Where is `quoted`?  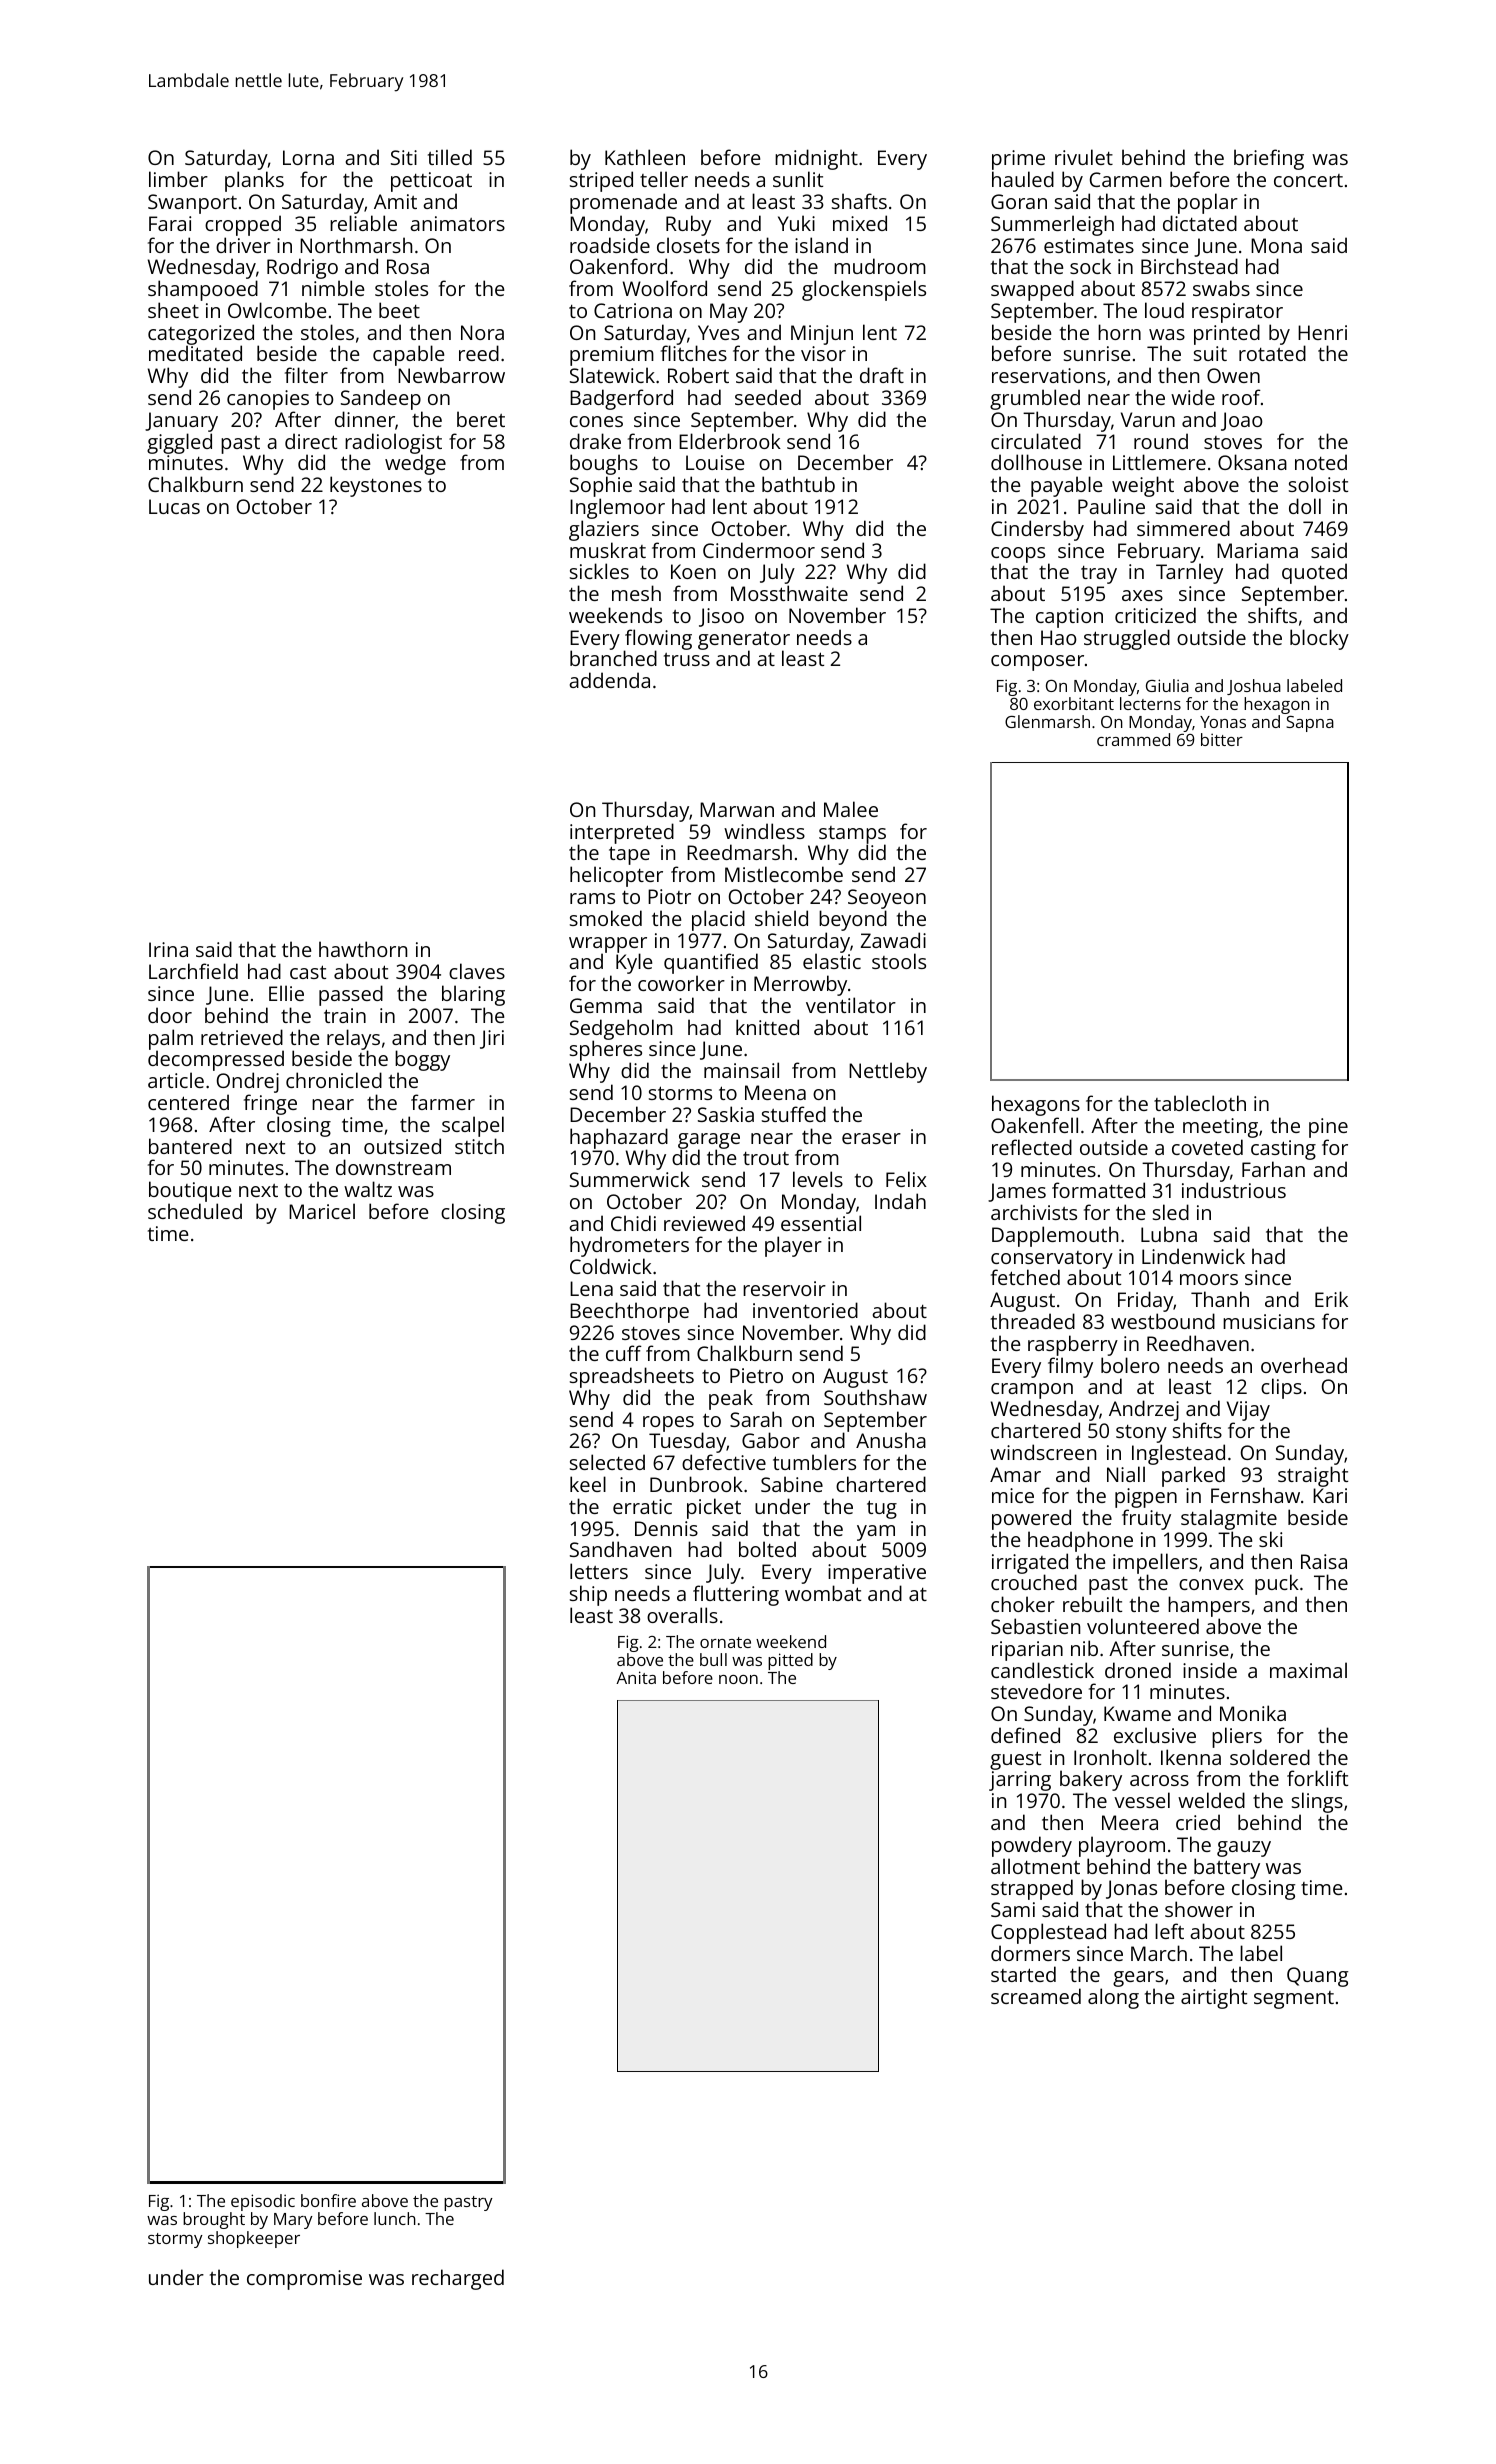 quoted is located at coordinates (1314, 573).
